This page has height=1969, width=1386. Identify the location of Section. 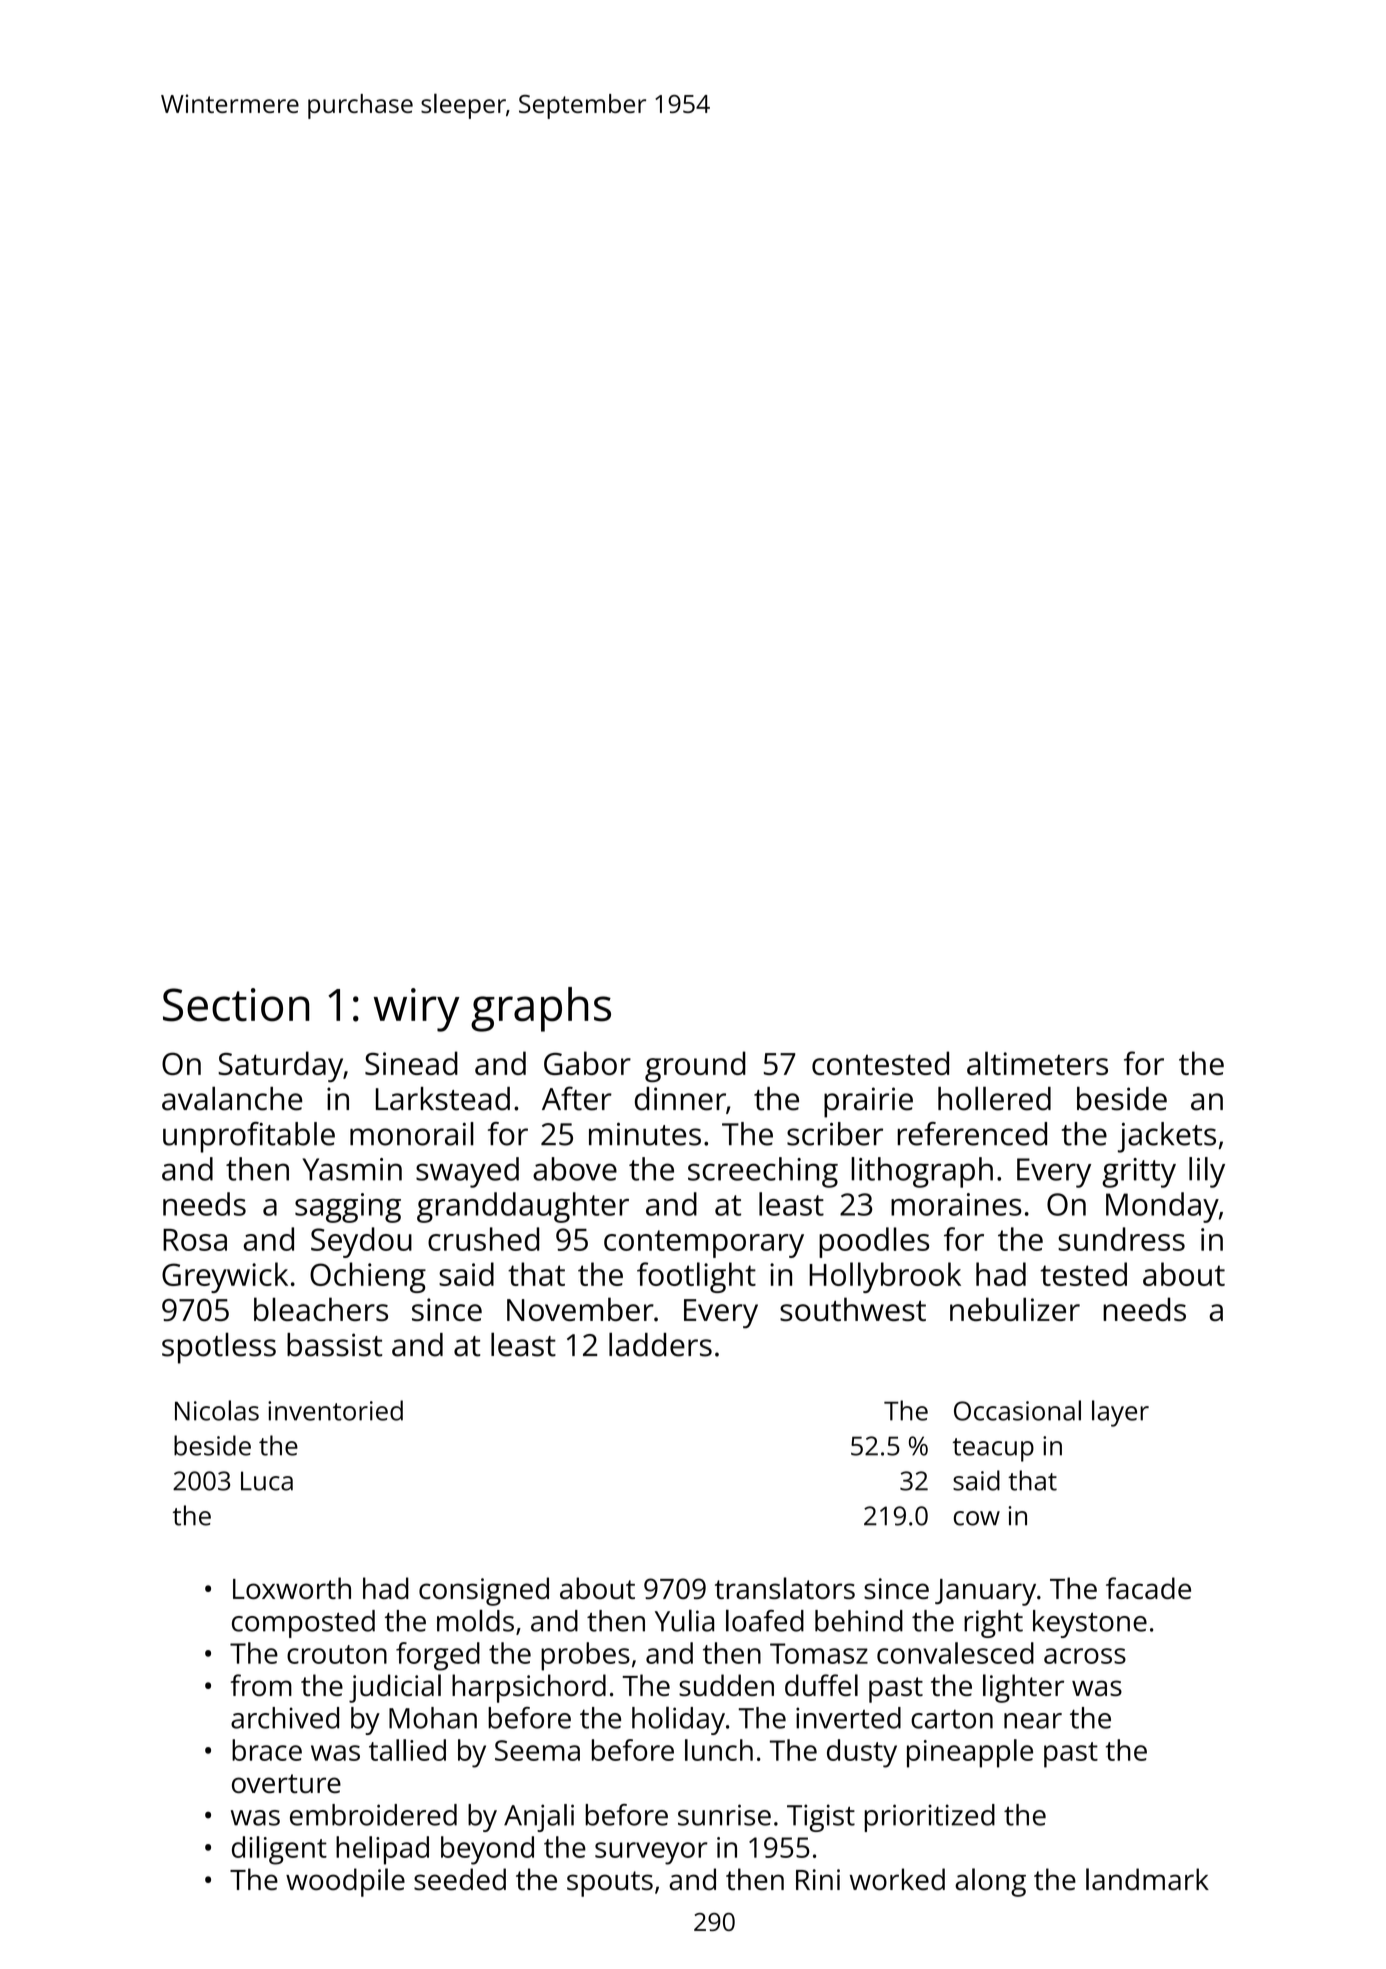
(236, 1005).
